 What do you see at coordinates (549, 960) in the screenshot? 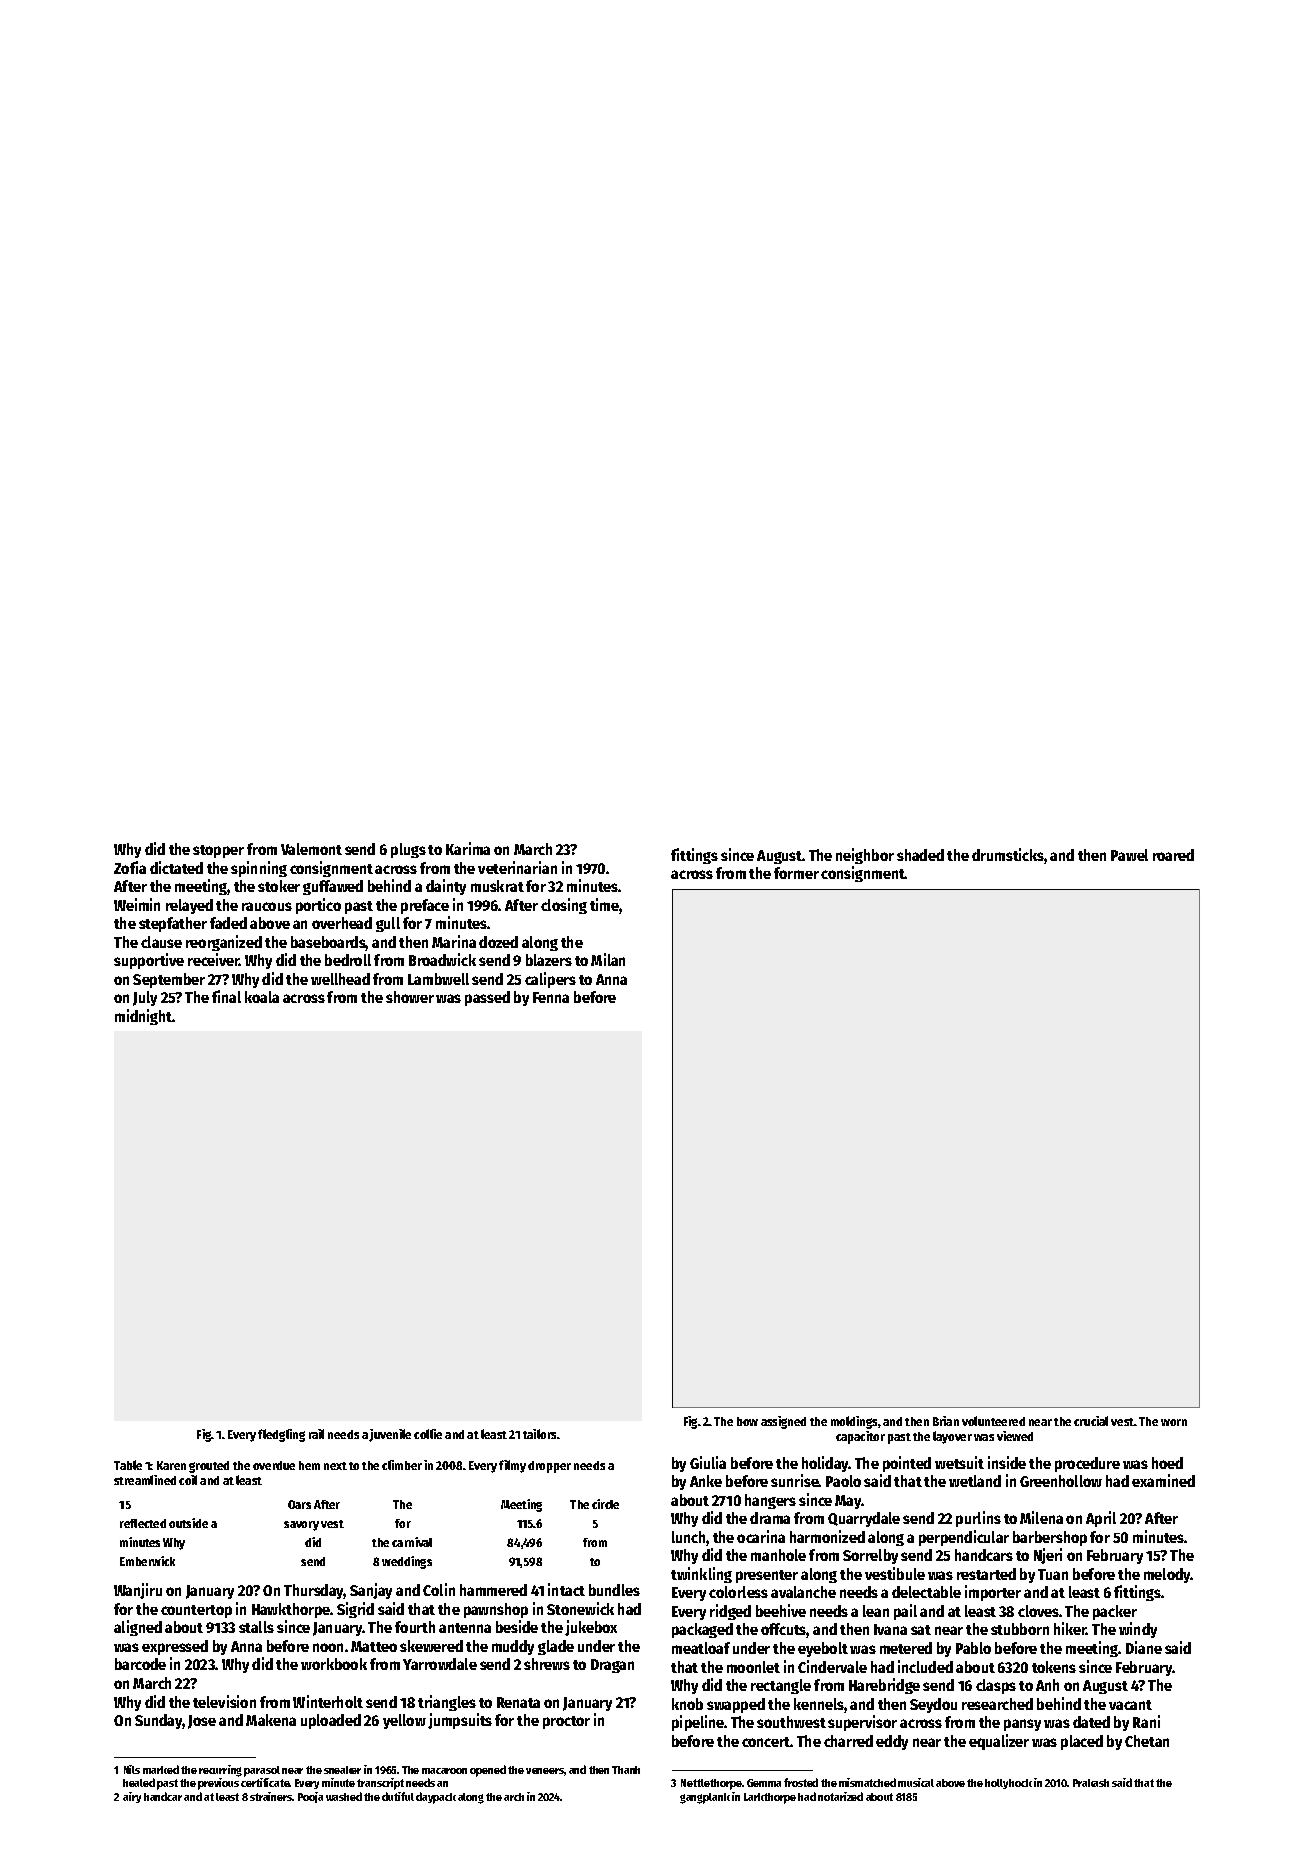
I see `blazers` at bounding box center [549, 960].
